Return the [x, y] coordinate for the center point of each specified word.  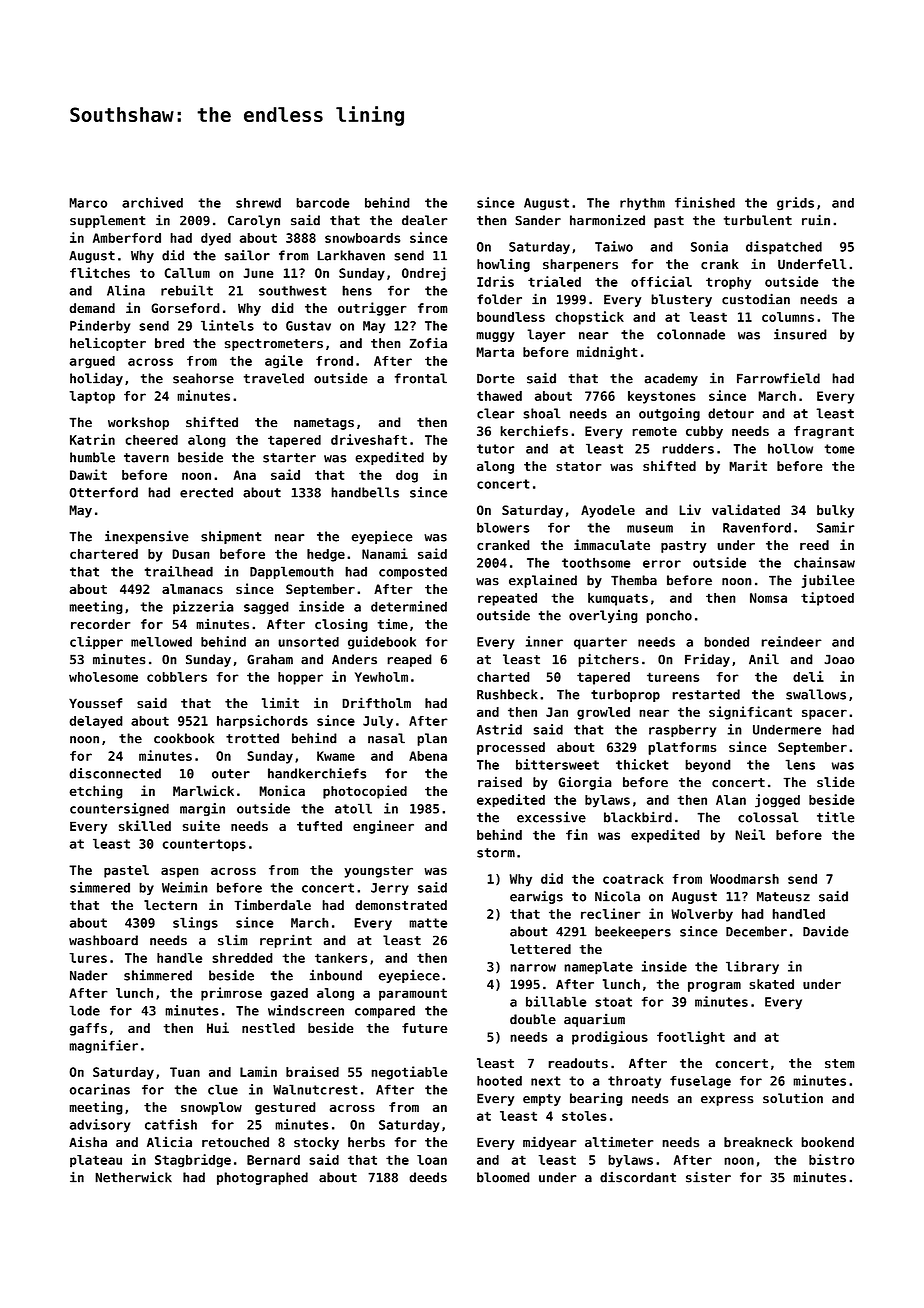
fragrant [824, 432]
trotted [252, 738]
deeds [428, 1177]
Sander [538, 220]
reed [814, 545]
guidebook [382, 642]
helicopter [108, 344]
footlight [691, 1038]
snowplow [211, 1108]
